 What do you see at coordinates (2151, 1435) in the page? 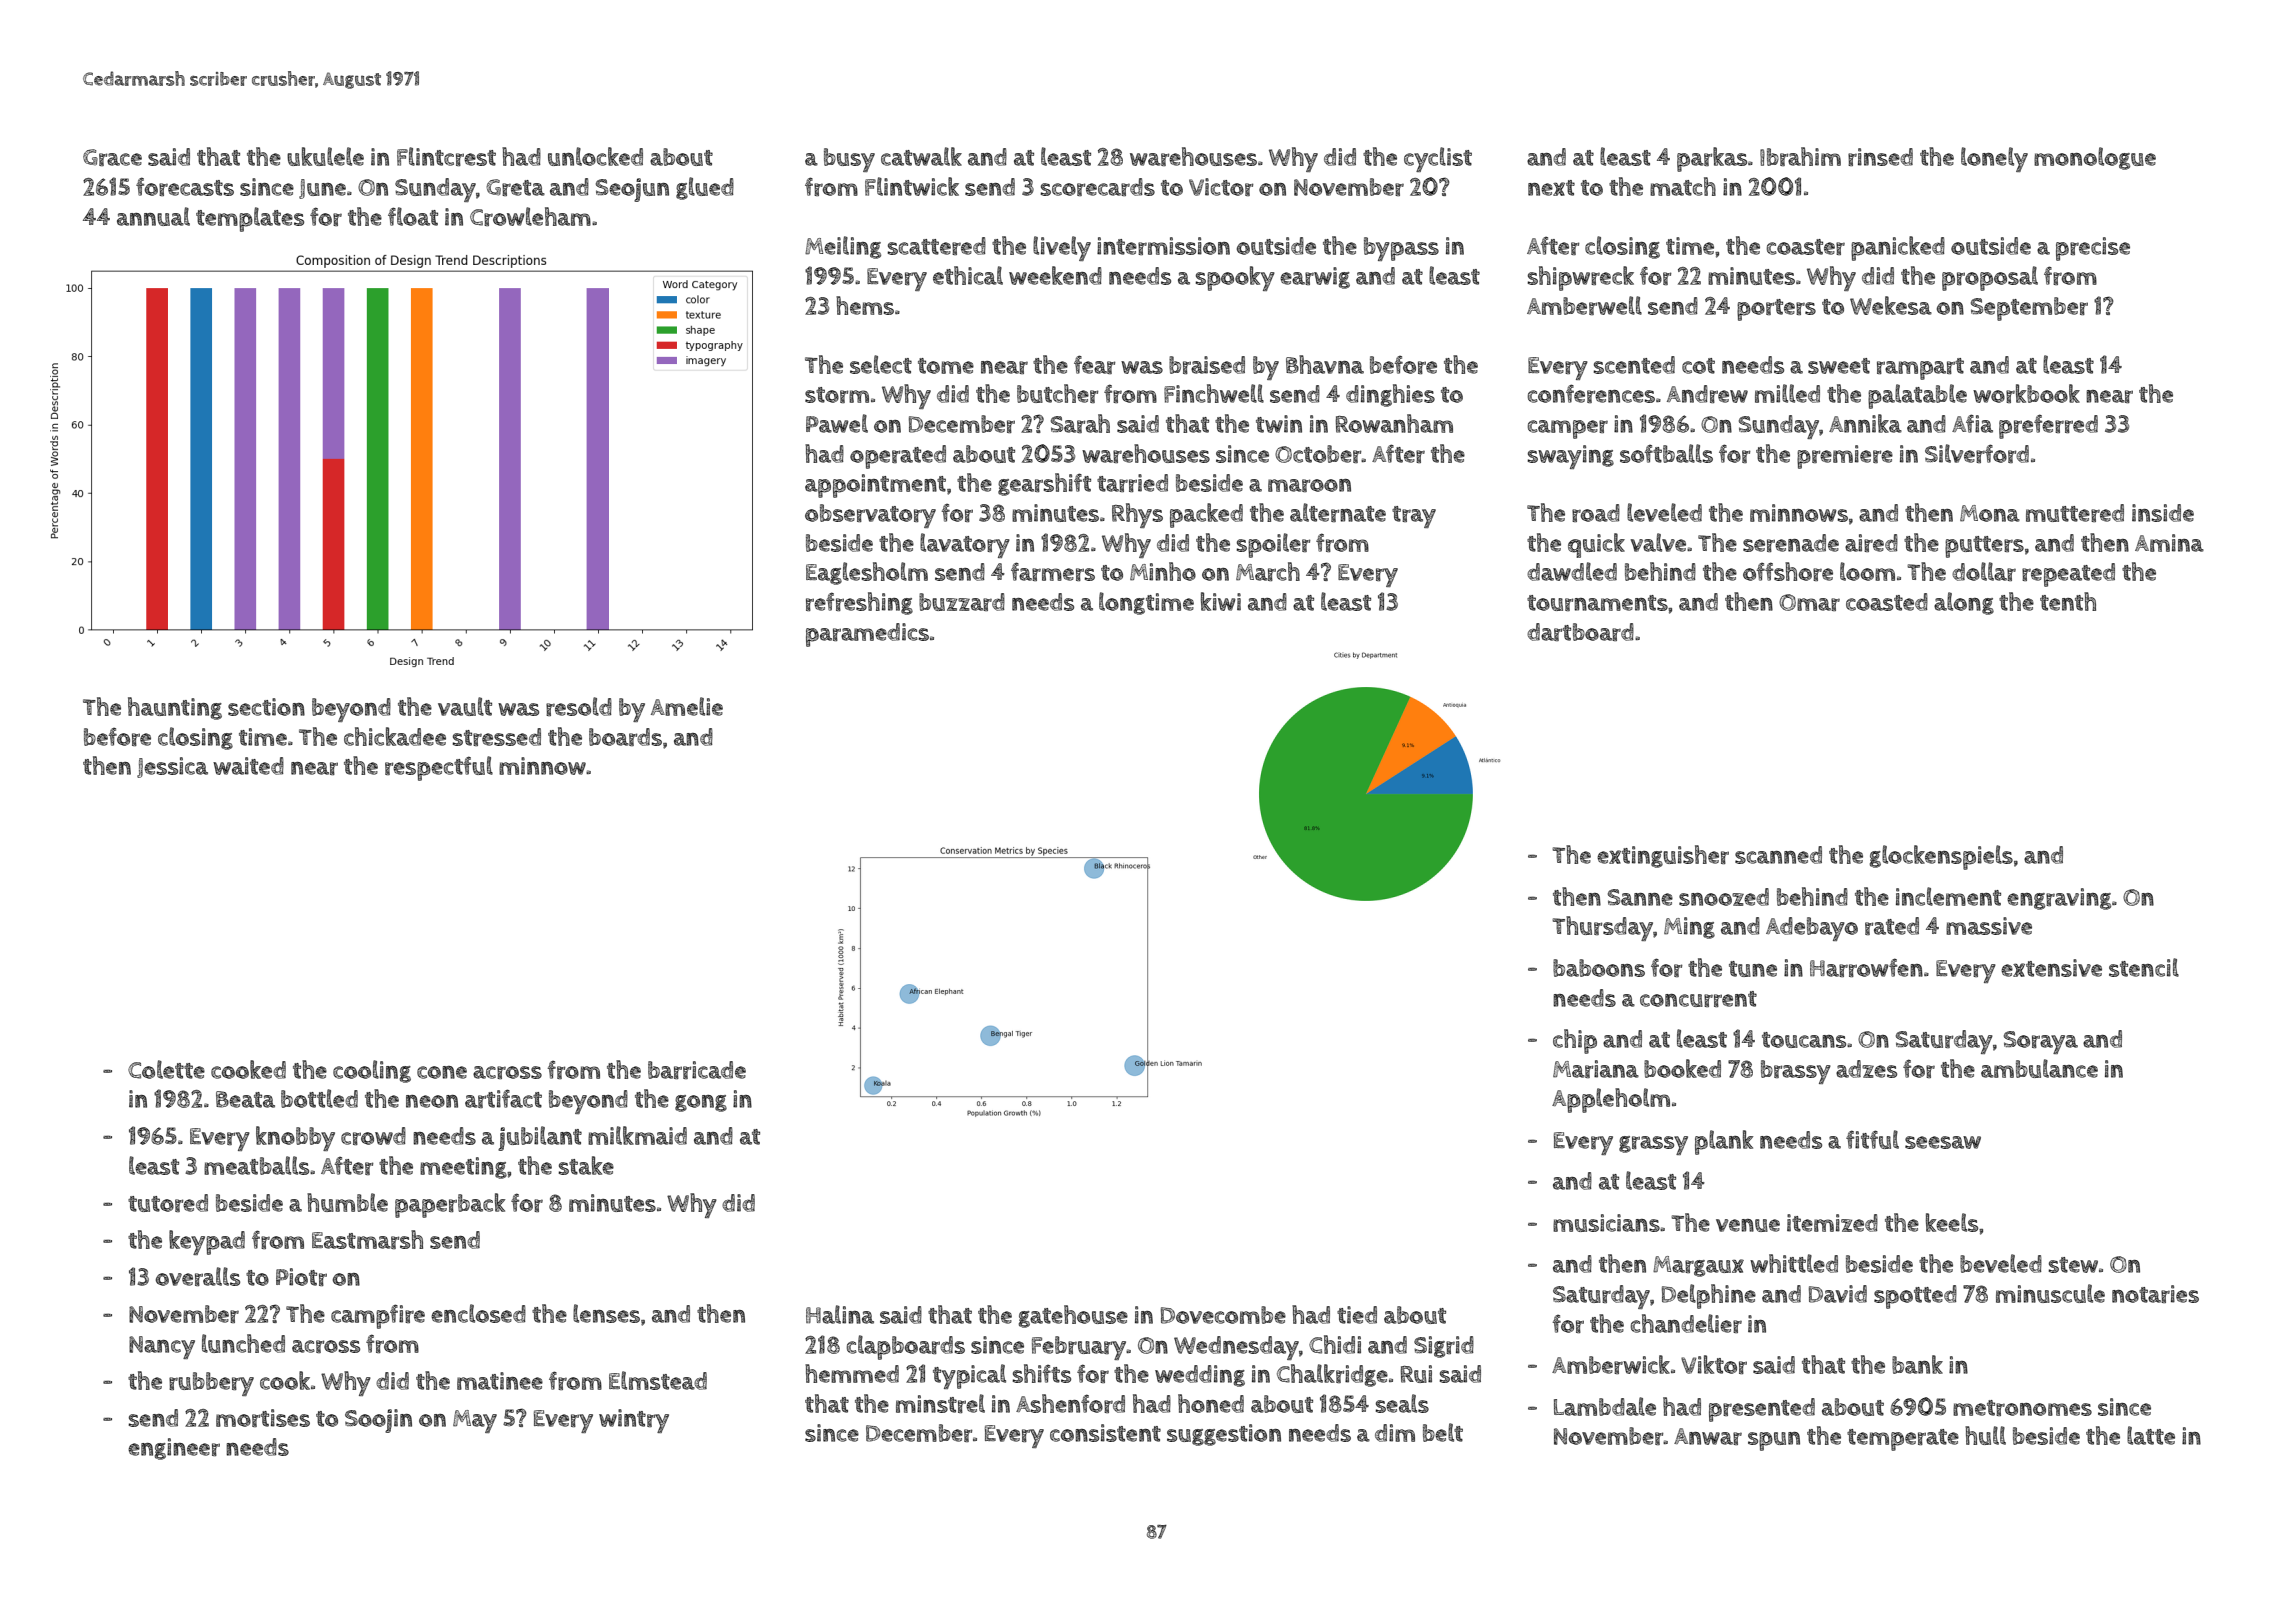
I see `latte` at bounding box center [2151, 1435].
